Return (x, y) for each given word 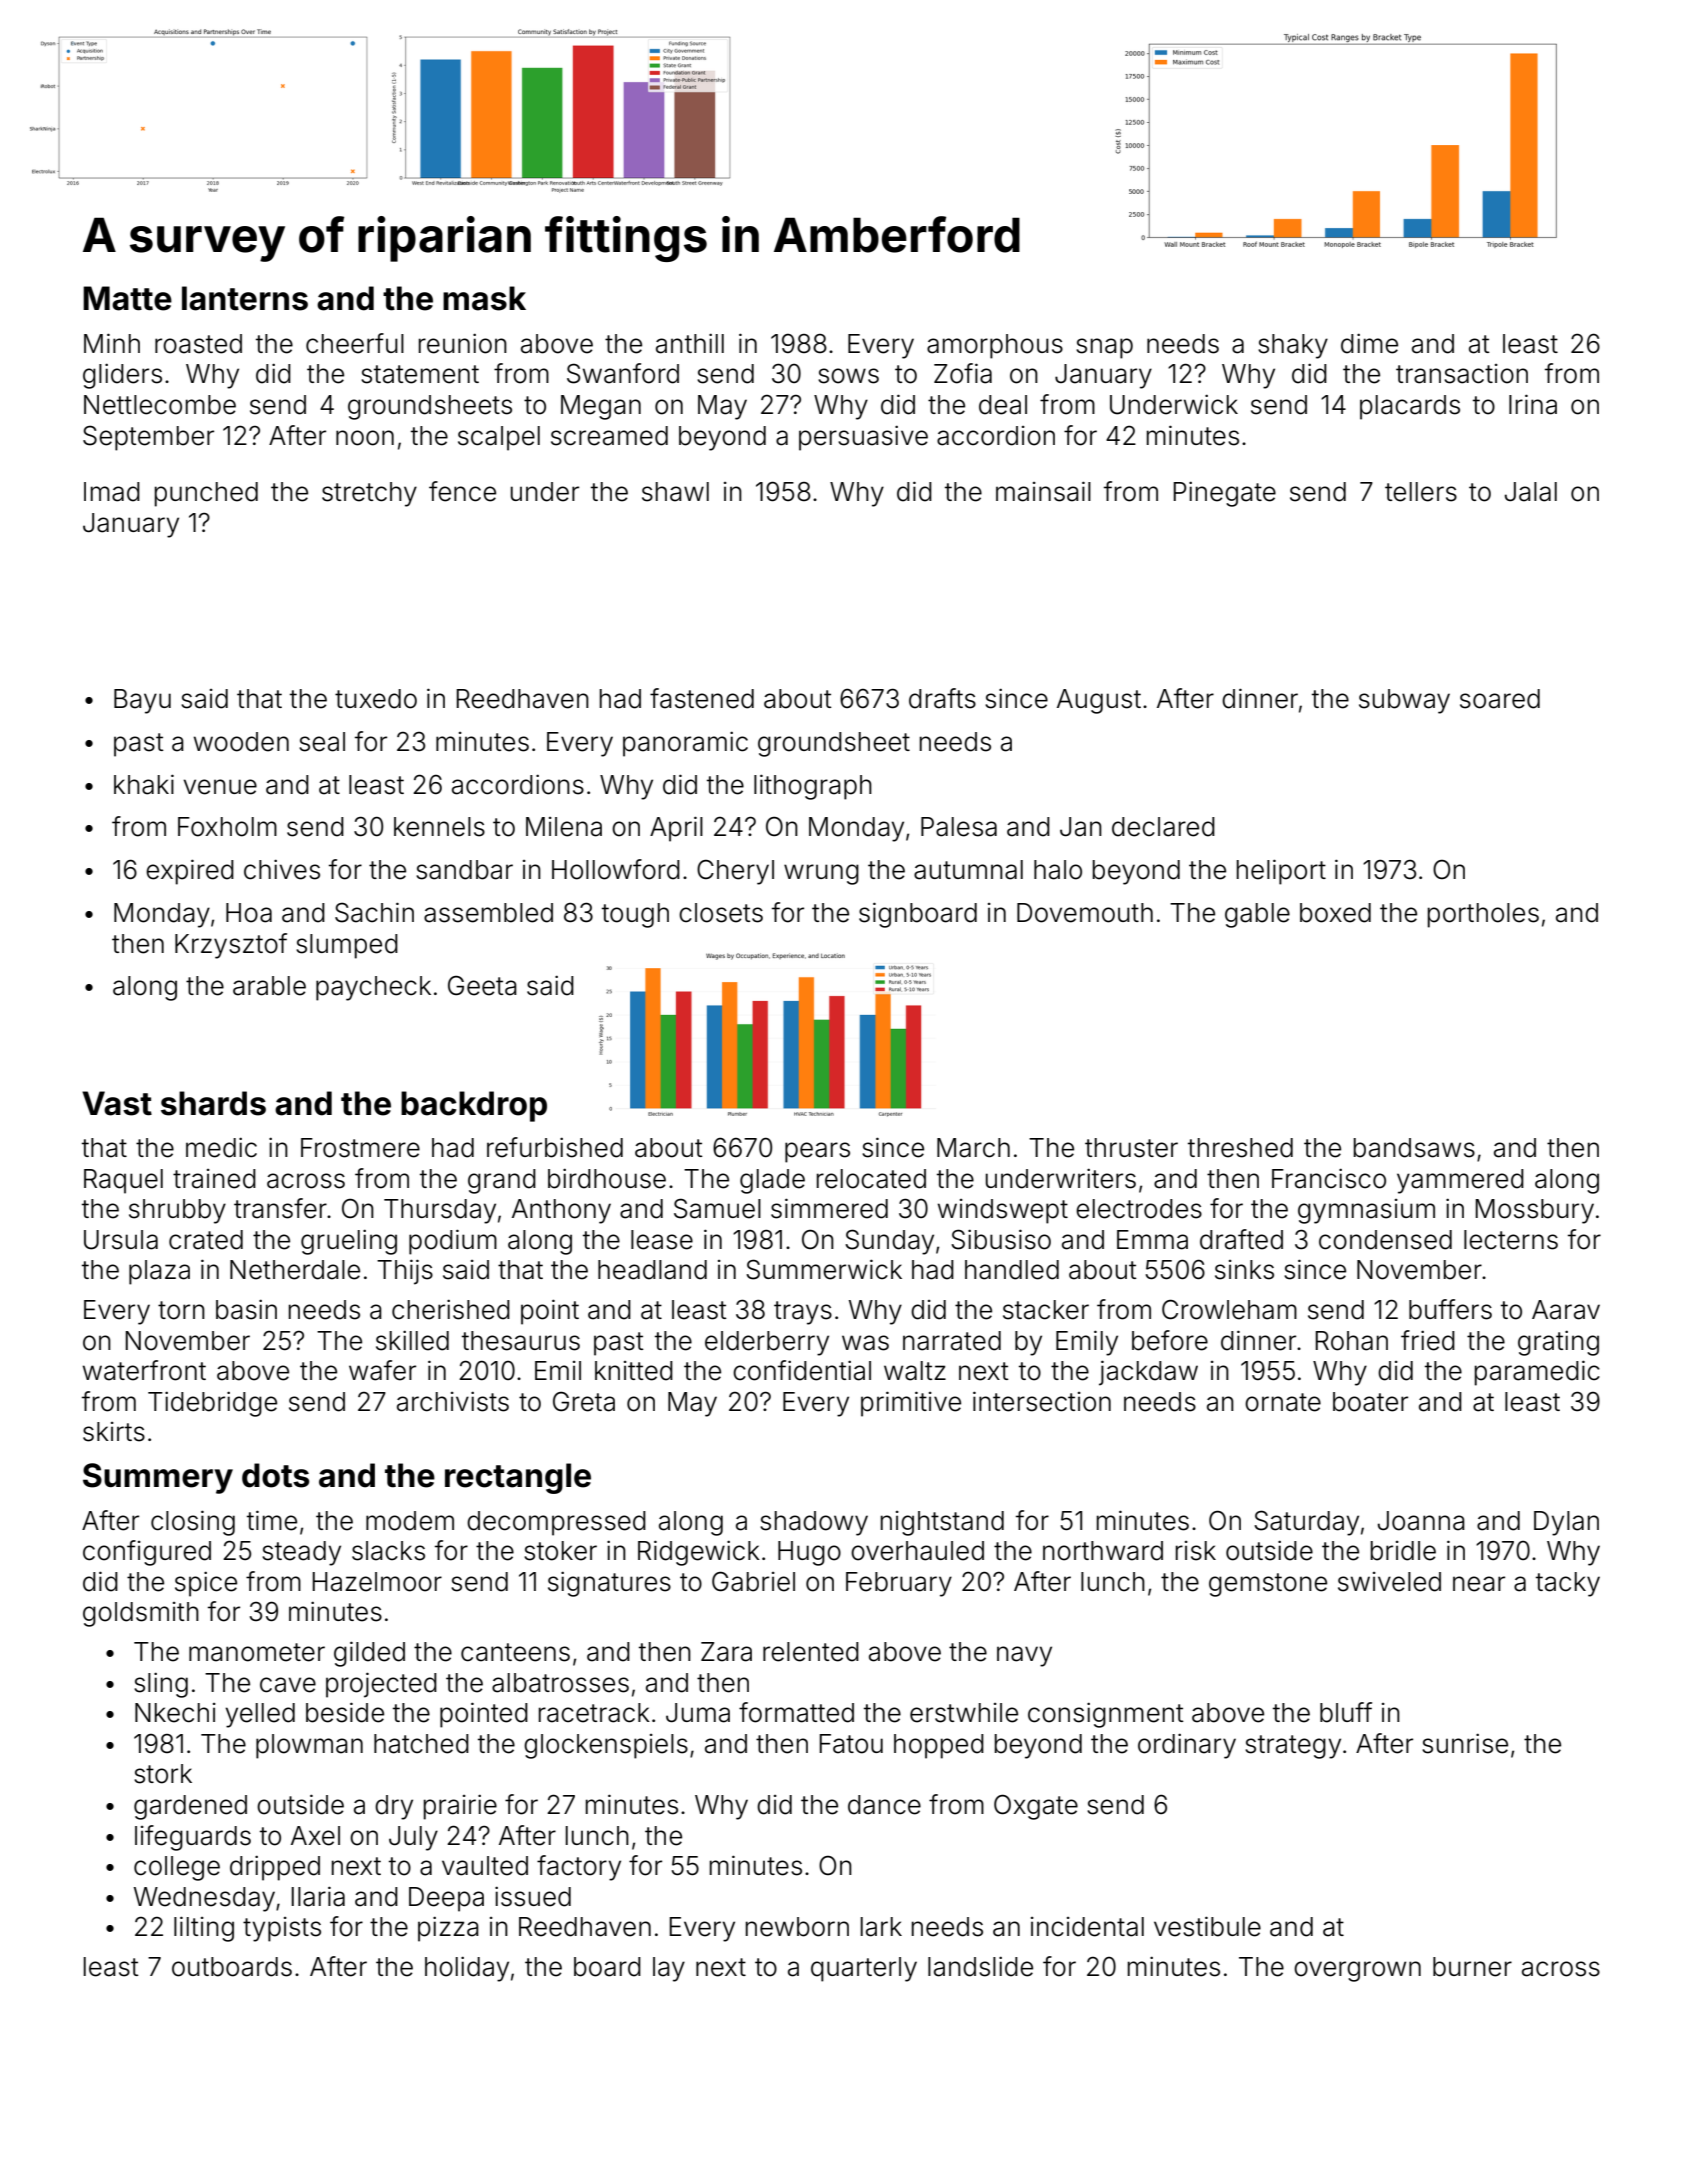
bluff (1346, 1712)
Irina (1533, 404)
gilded (369, 1654)
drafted (1241, 1239)
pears (817, 1152)
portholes (1483, 915)
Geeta (482, 985)
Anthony (561, 1211)
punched (206, 494)
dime (1369, 343)
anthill (690, 343)
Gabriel (753, 1581)
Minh (112, 343)
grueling (349, 1242)
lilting (204, 1929)
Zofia (963, 373)
